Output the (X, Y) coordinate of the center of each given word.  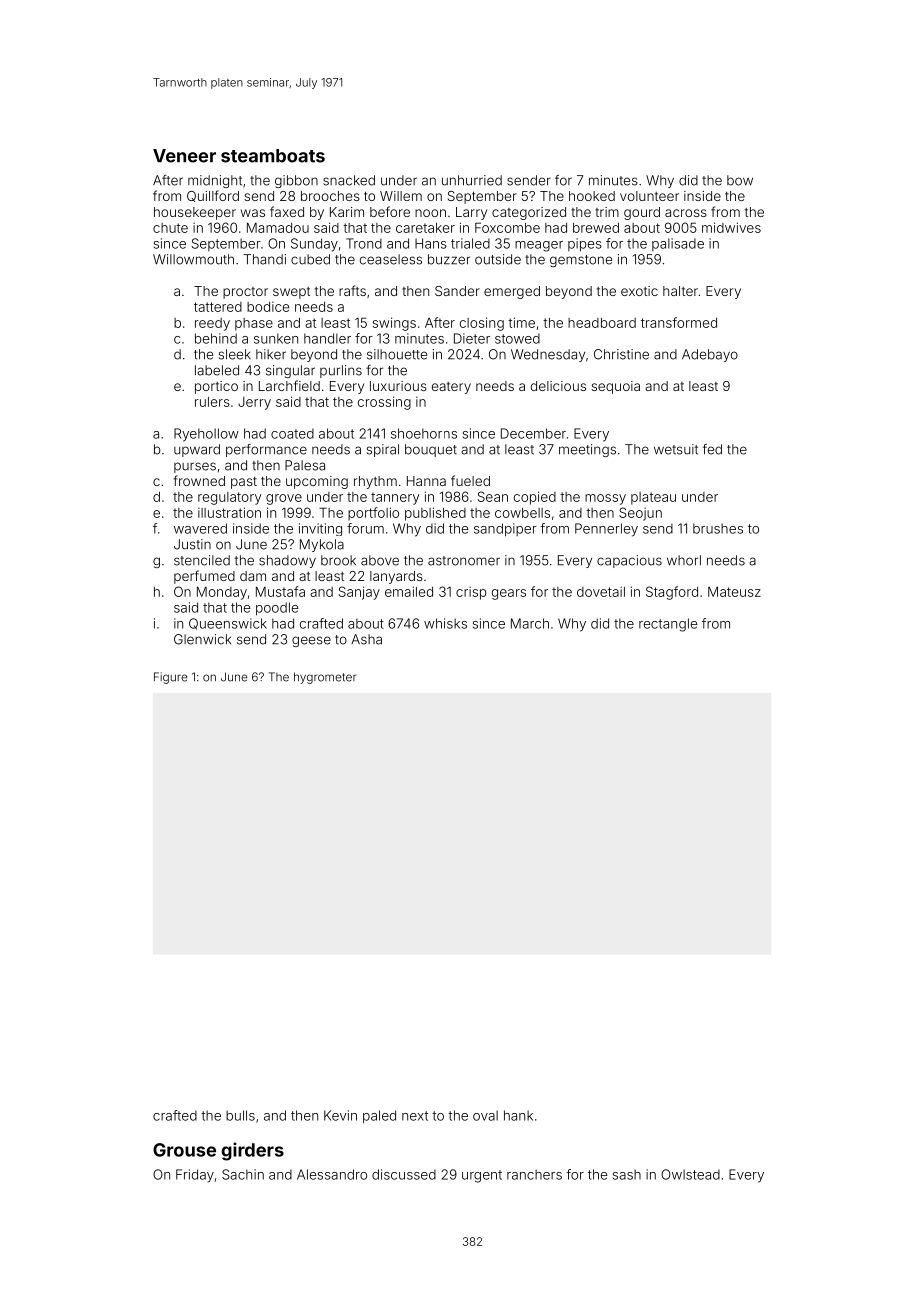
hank (518, 1115)
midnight (215, 181)
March (530, 623)
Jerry (254, 403)
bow (740, 180)
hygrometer (325, 678)
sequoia (615, 387)
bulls (240, 1115)
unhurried (472, 180)
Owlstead (690, 1174)
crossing (384, 403)
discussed (404, 1174)
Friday (195, 1176)
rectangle (668, 625)
